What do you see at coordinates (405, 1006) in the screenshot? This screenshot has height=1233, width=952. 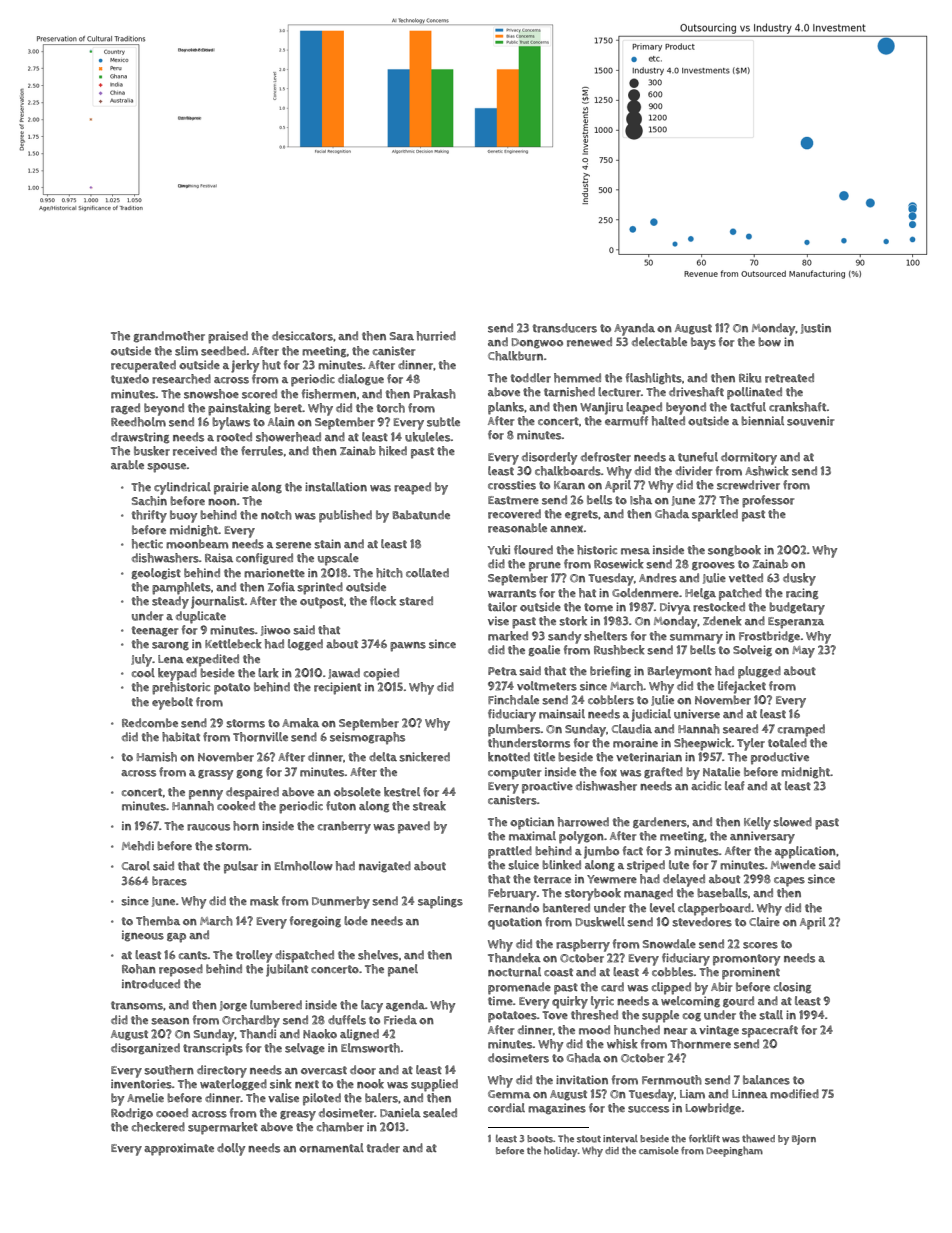 I see `agenda` at bounding box center [405, 1006].
